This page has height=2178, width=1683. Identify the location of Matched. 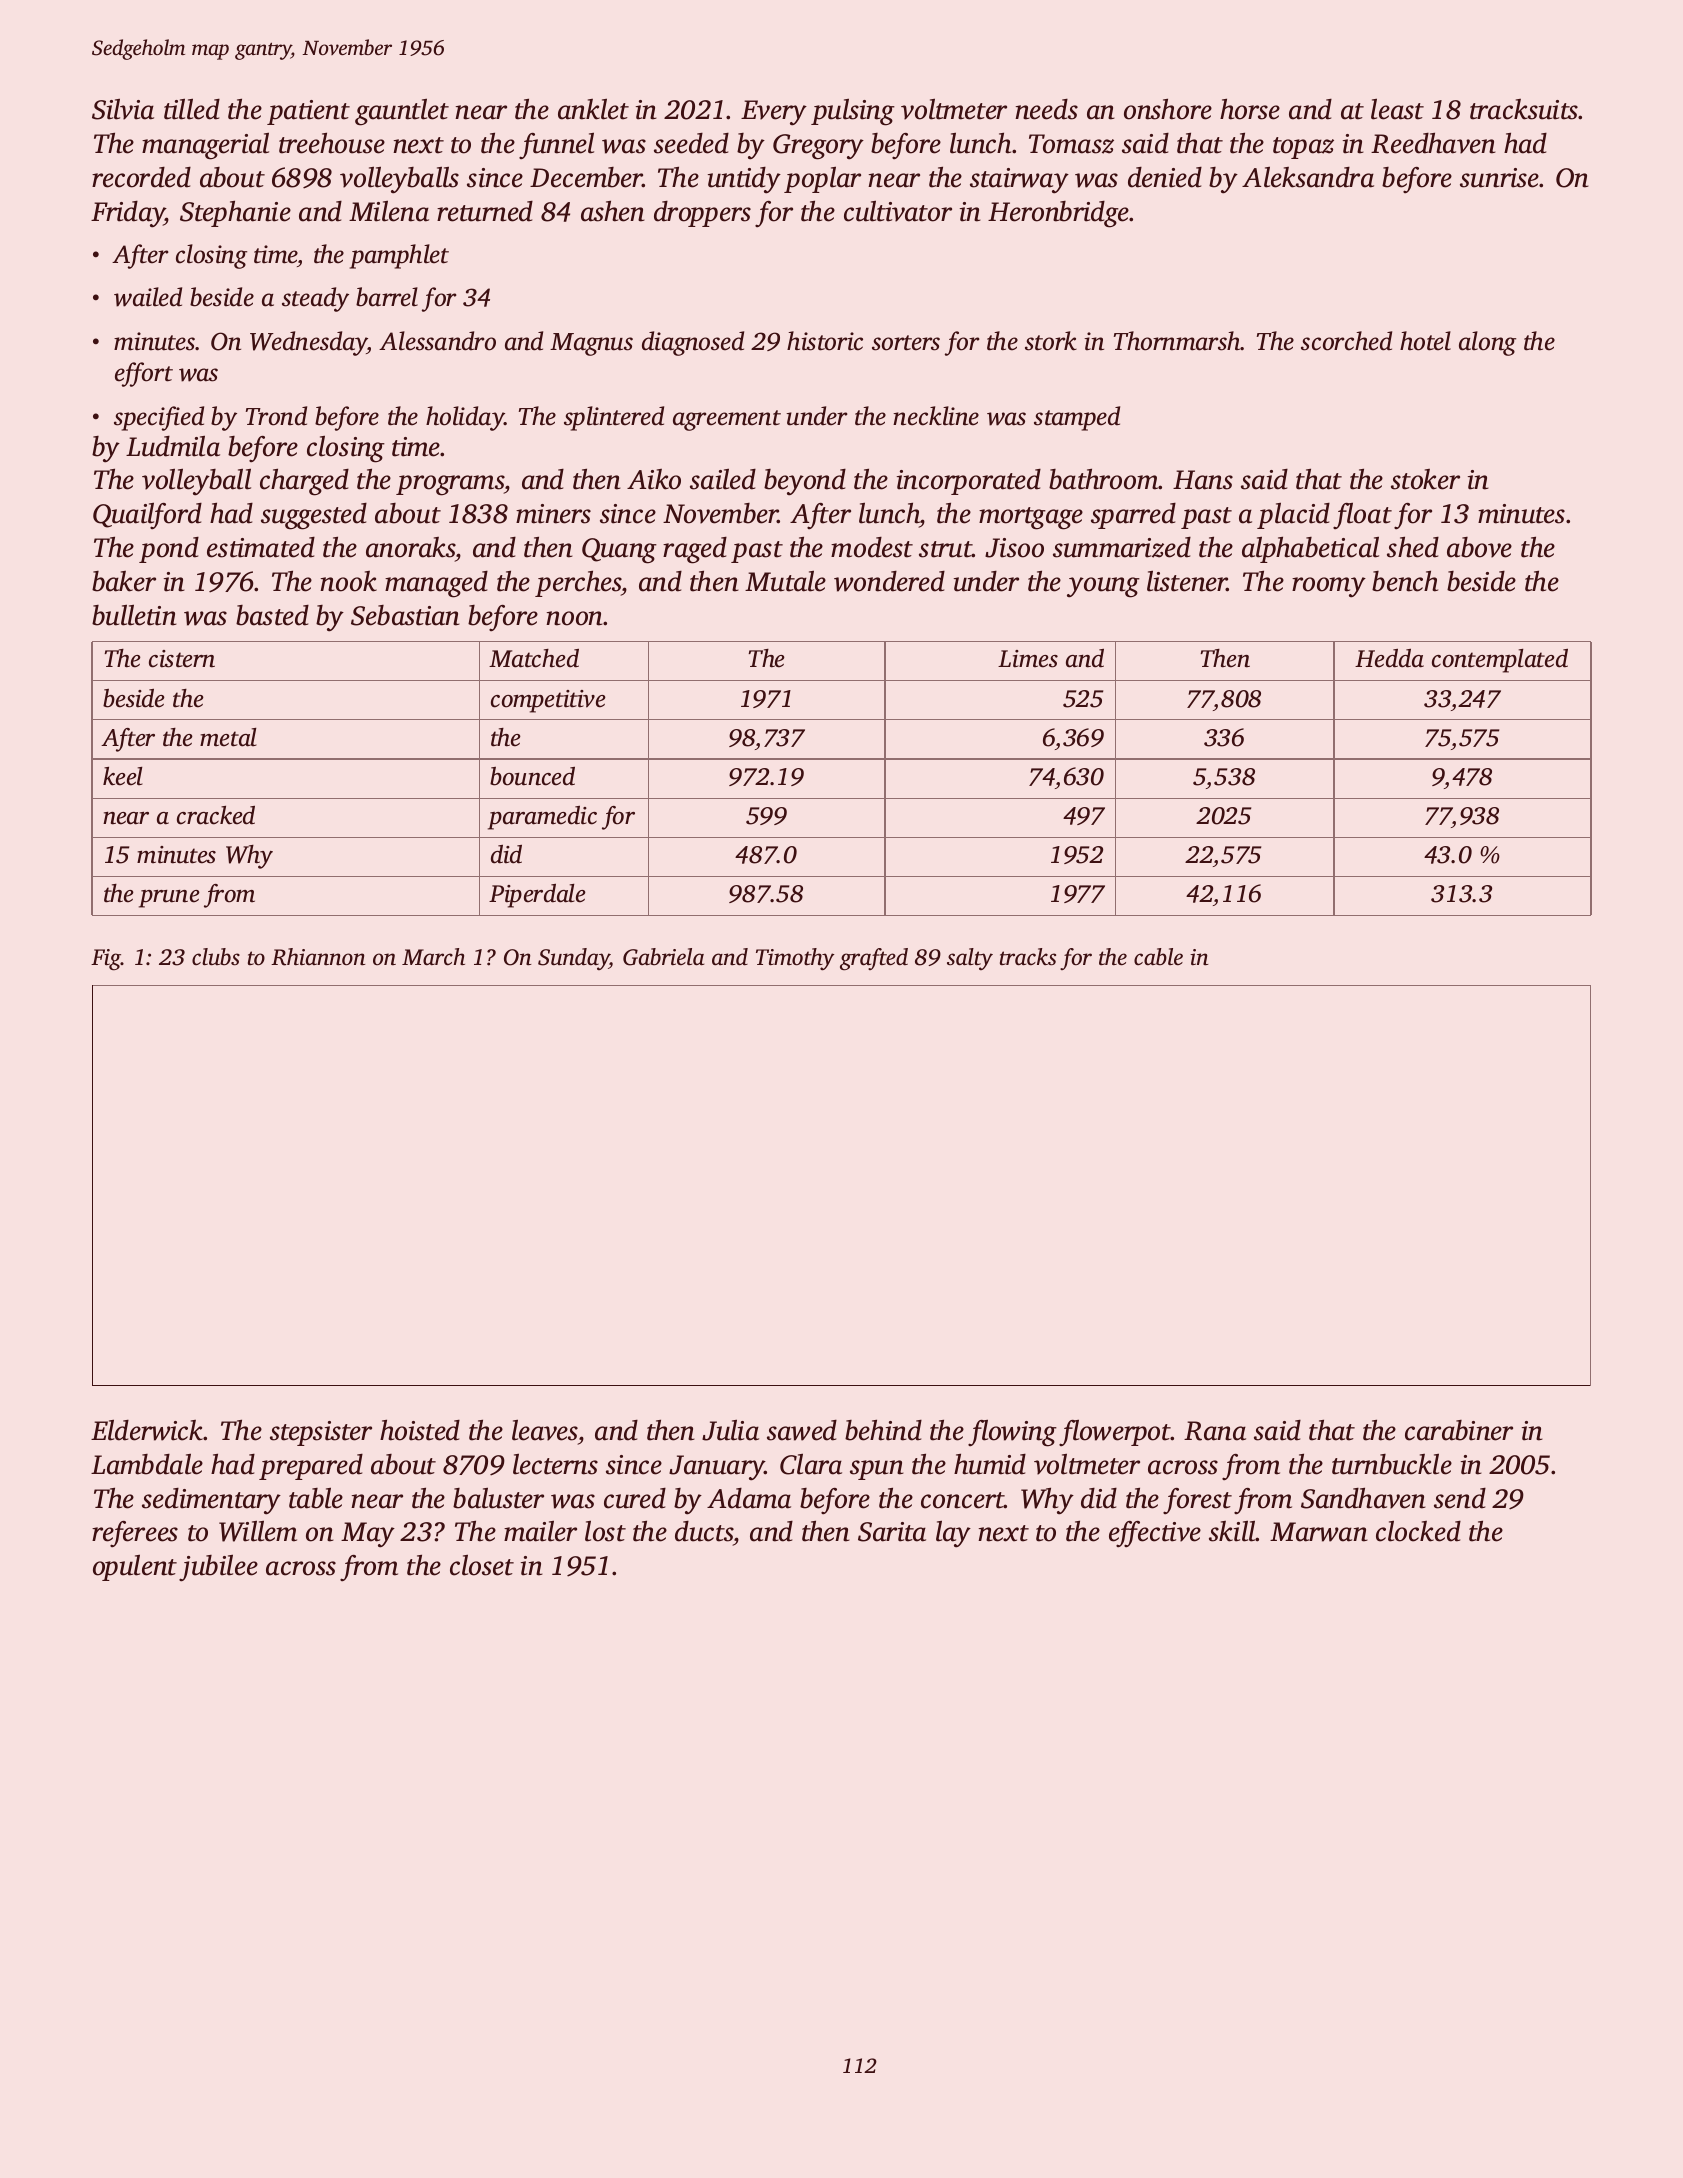
(534, 658).
